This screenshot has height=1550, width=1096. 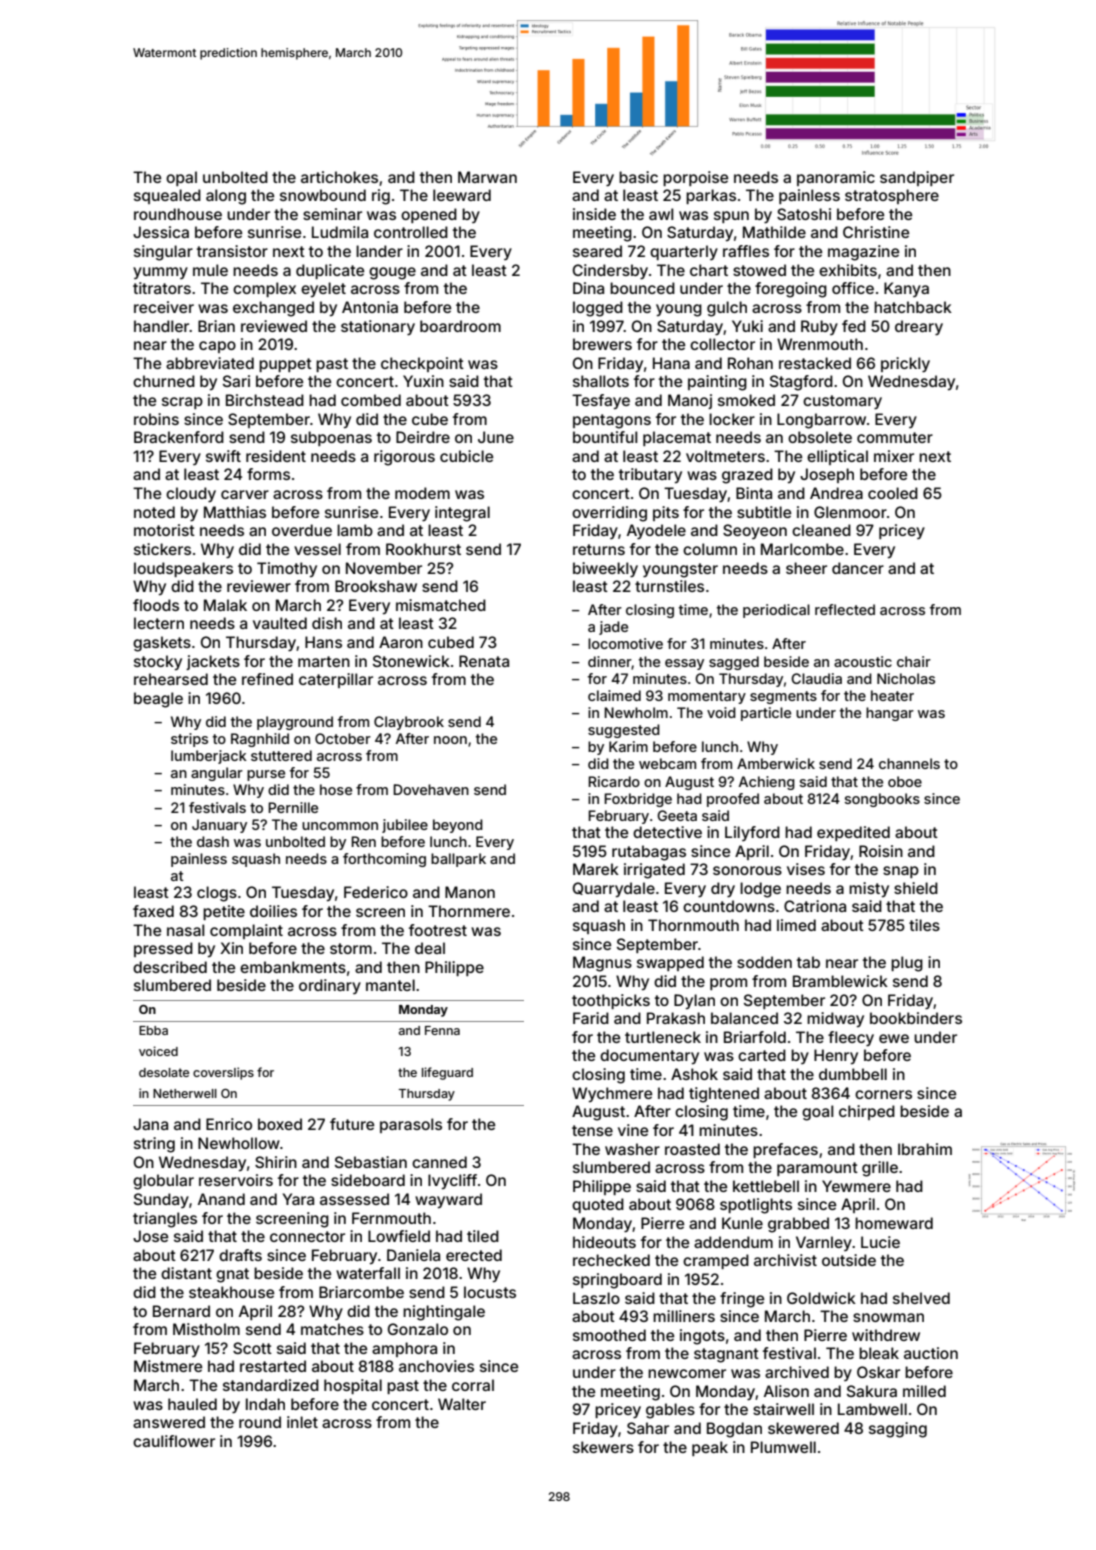 What do you see at coordinates (378, 328) in the screenshot?
I see `stationary` at bounding box center [378, 328].
